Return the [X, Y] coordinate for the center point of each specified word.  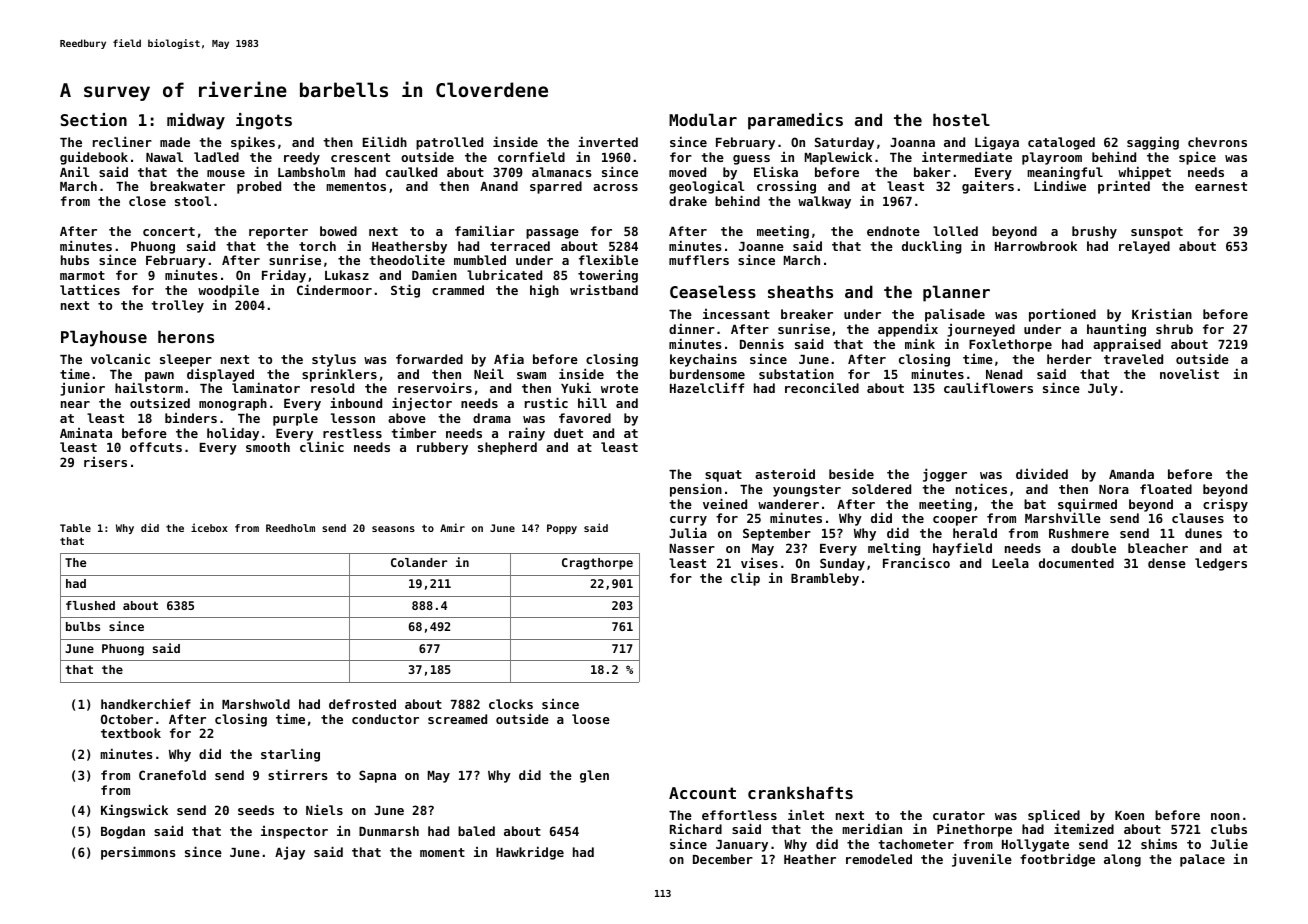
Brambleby [825, 579]
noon [1225, 816]
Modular [703, 119]
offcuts [156, 447]
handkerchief [146, 703]
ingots [264, 121]
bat [1035, 504]
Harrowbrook [1036, 246]
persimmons [138, 853]
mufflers [699, 260]
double [1093, 548]
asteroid [785, 473]
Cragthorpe [597, 564]
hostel [961, 119]
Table [75, 528]
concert [169, 231]
